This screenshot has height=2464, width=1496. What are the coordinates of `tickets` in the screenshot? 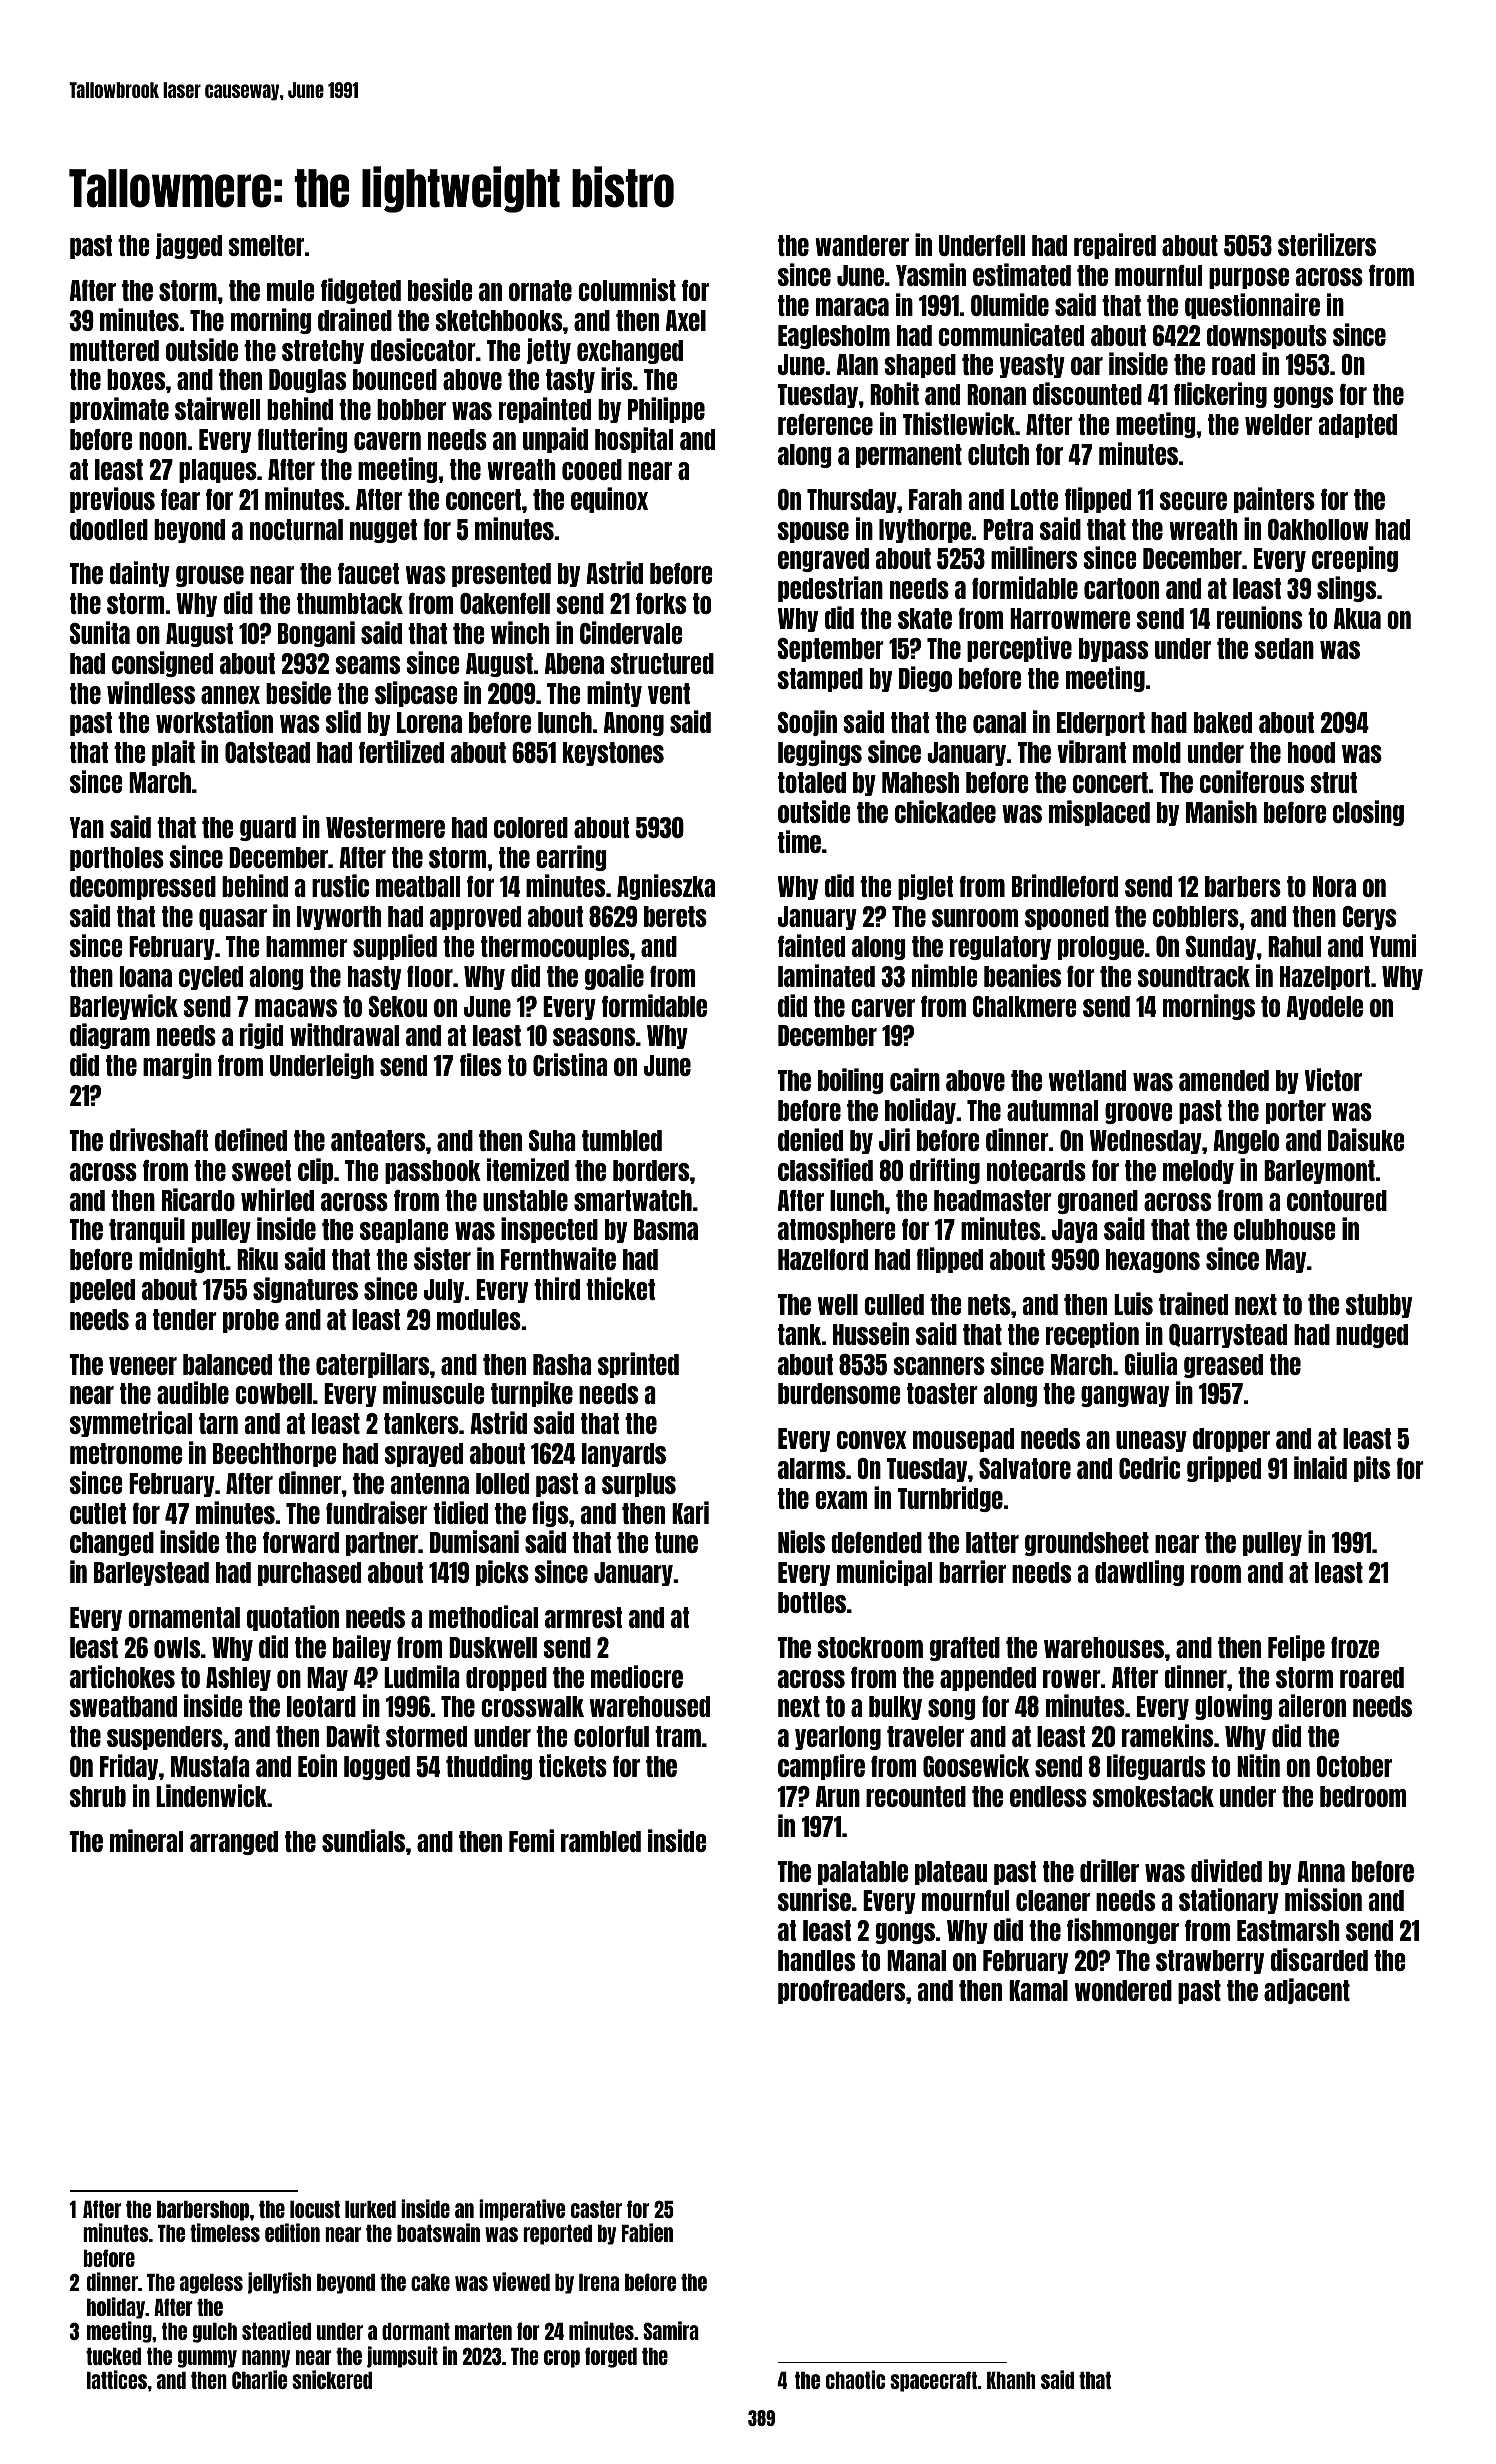 It's located at (573, 1765).
